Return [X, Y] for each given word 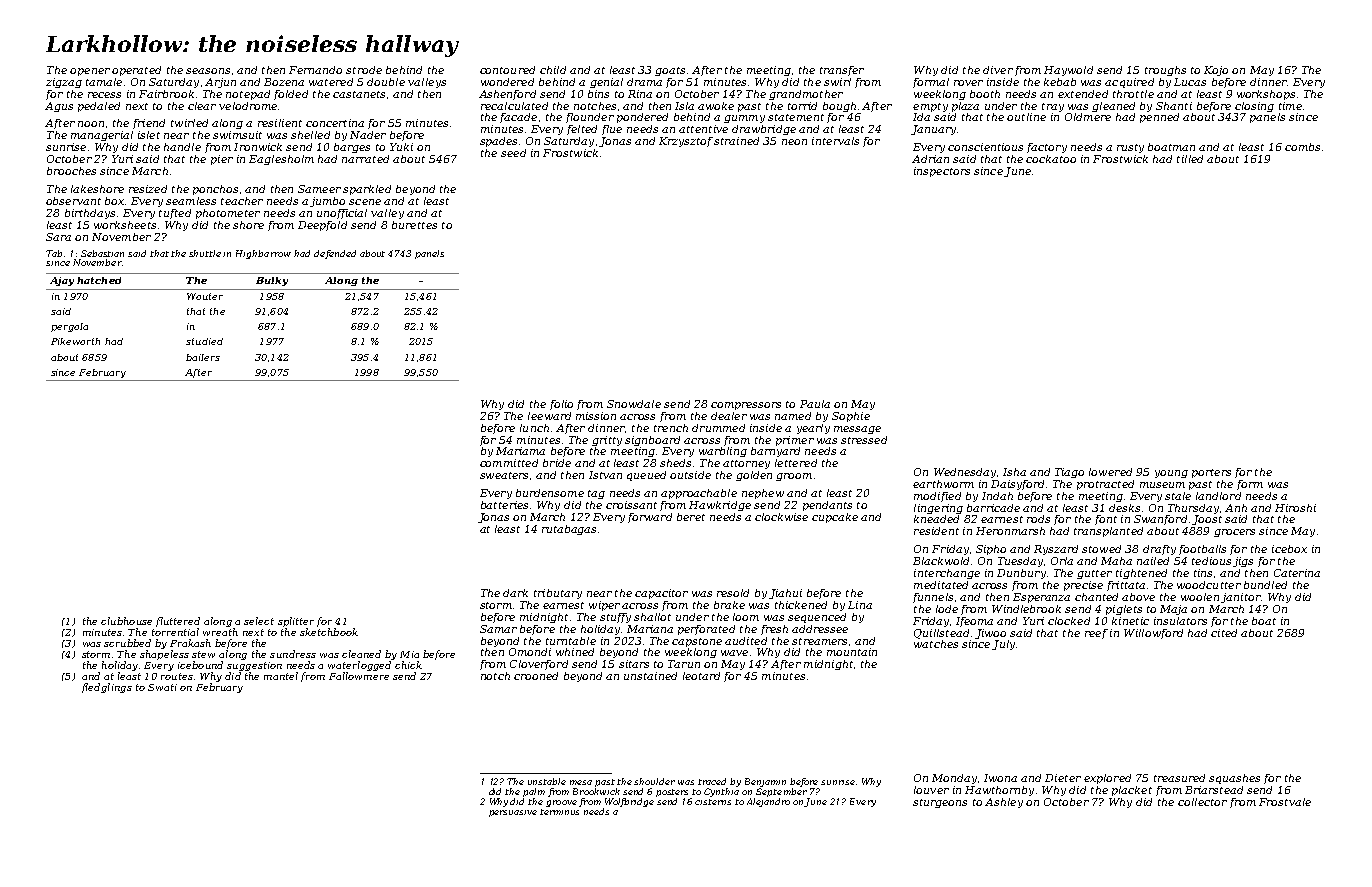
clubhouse [126, 621]
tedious [1211, 561]
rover [968, 83]
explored [1107, 779]
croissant [631, 505]
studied [204, 341]
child [553, 70]
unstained [650, 676]
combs [1302, 147]
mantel [281, 676]
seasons [208, 71]
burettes [414, 225]
